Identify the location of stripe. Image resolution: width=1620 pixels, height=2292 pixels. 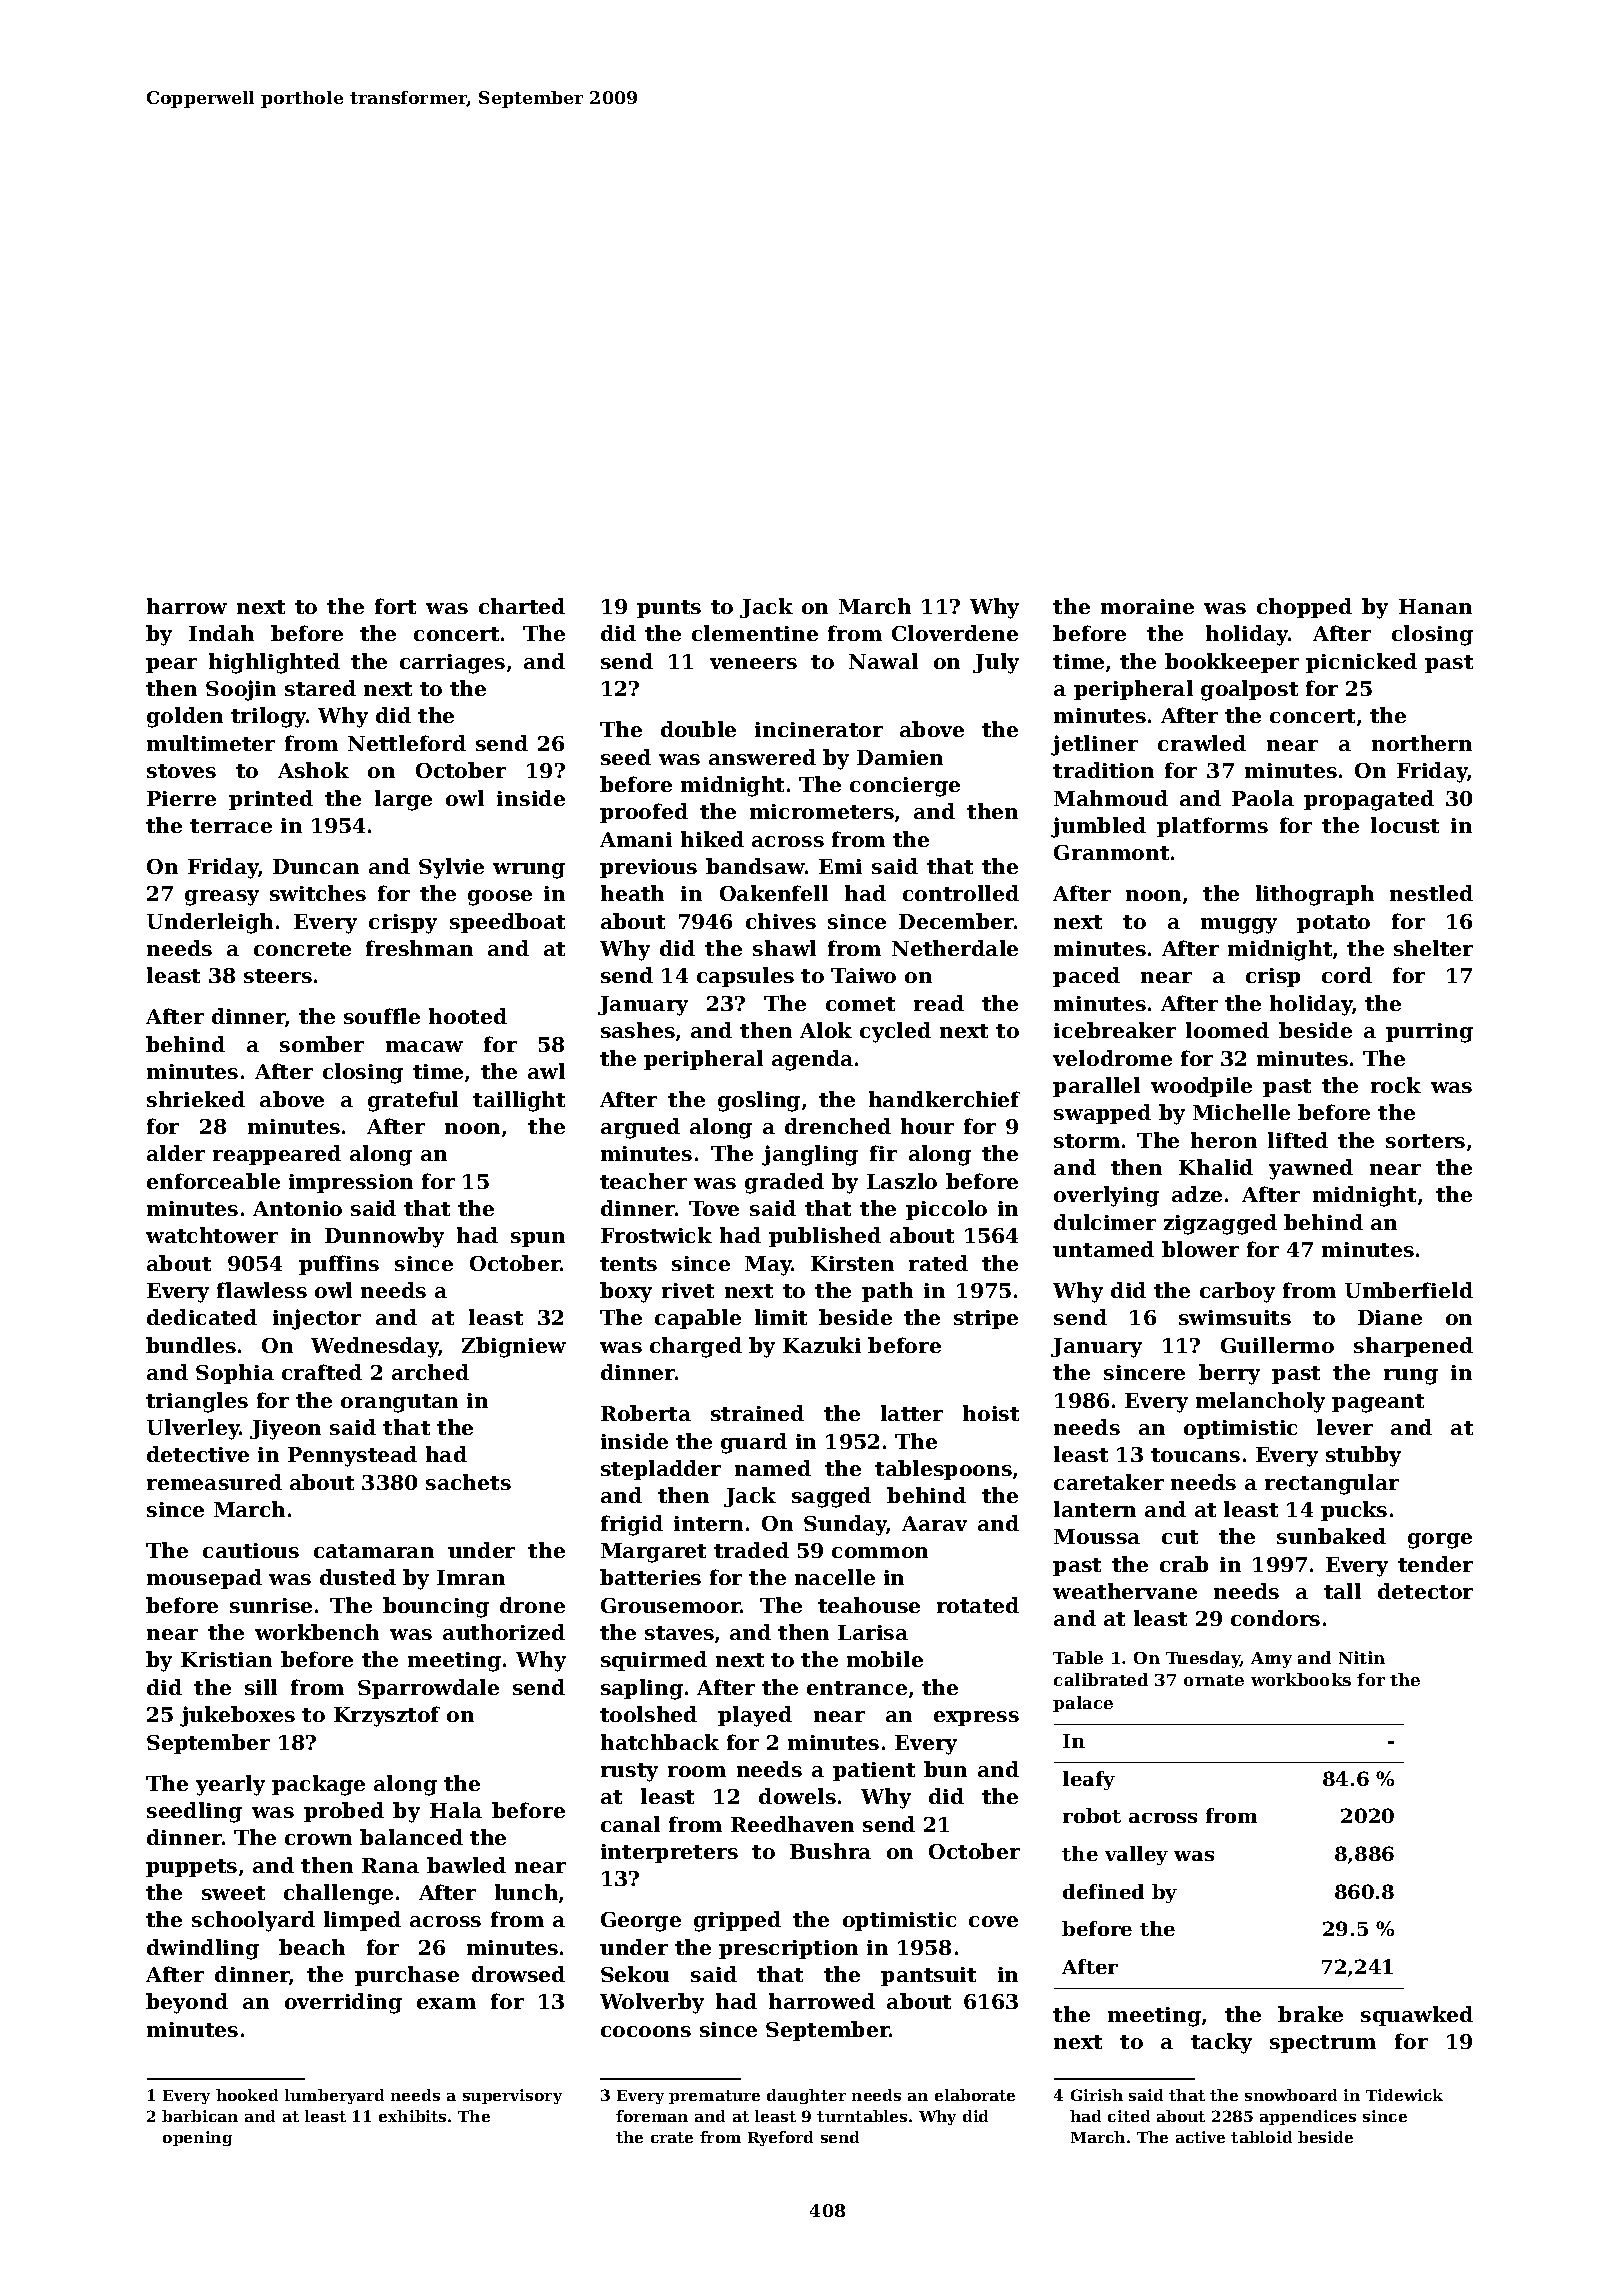
(986, 1319).
